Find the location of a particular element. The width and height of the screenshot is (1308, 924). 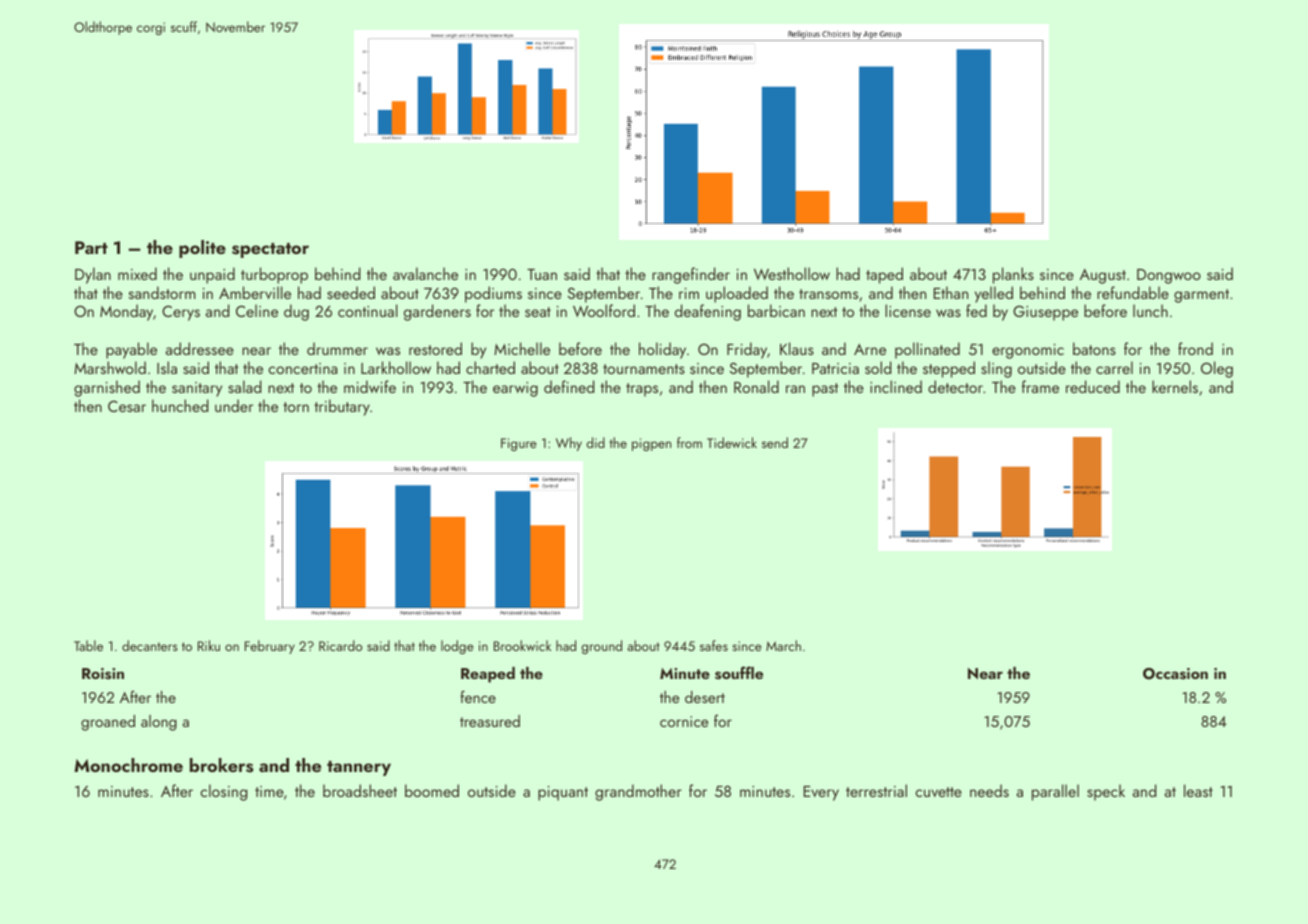

sling is located at coordinates (996, 369).
